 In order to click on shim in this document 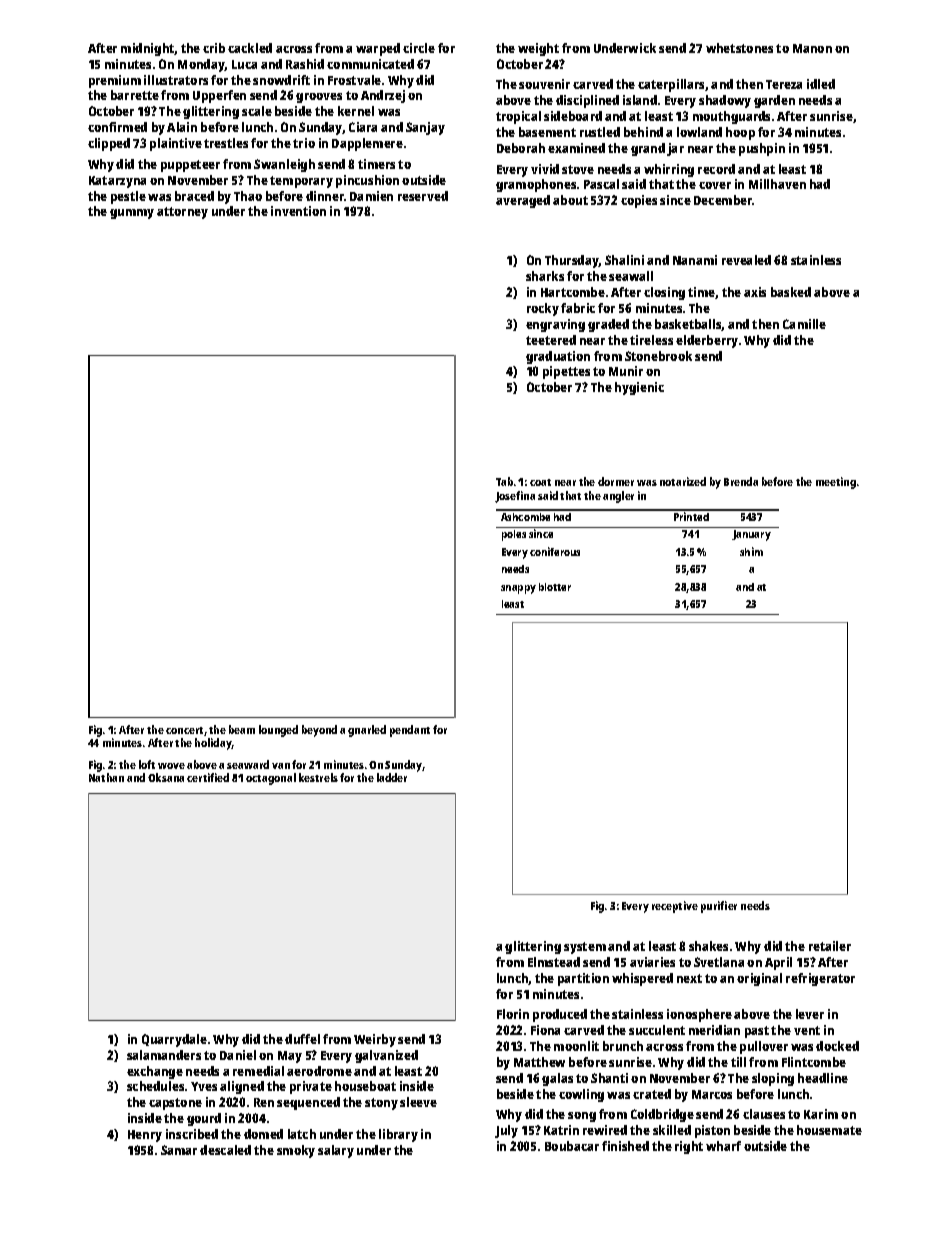, I will do `click(751, 551)`.
